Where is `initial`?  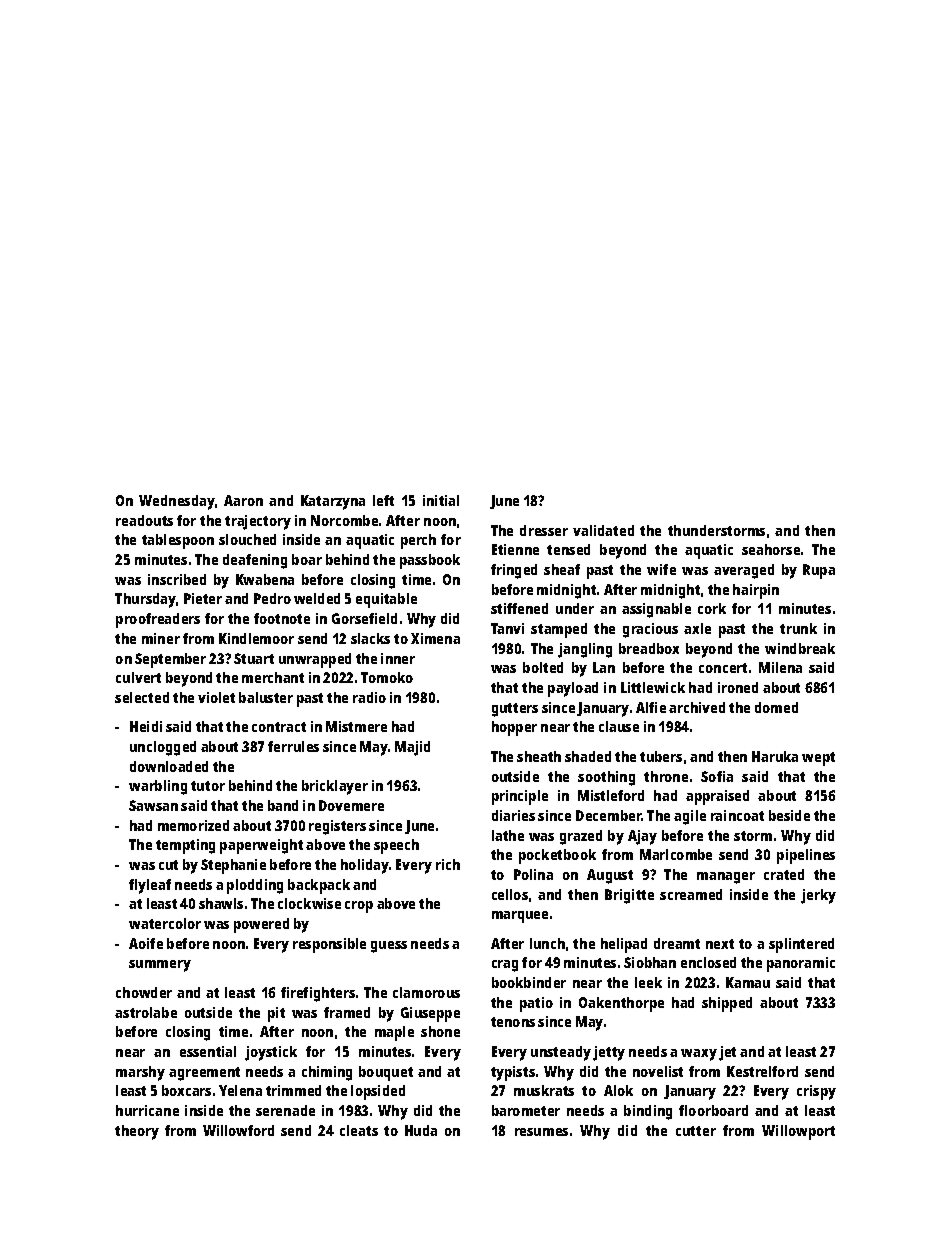 initial is located at coordinates (441, 500).
